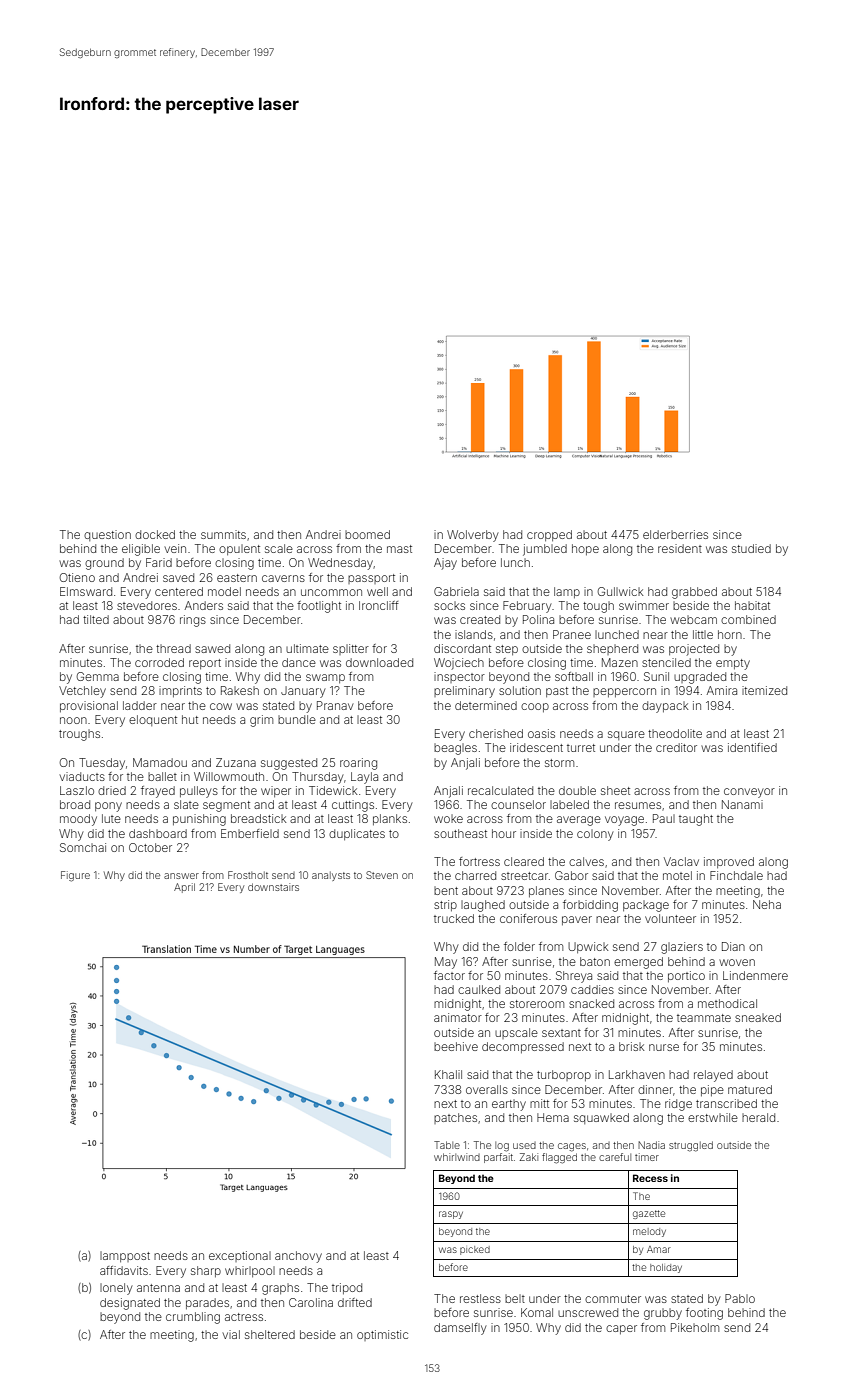  Describe the element at coordinates (751, 548) in the page. I see `studied` at that location.
